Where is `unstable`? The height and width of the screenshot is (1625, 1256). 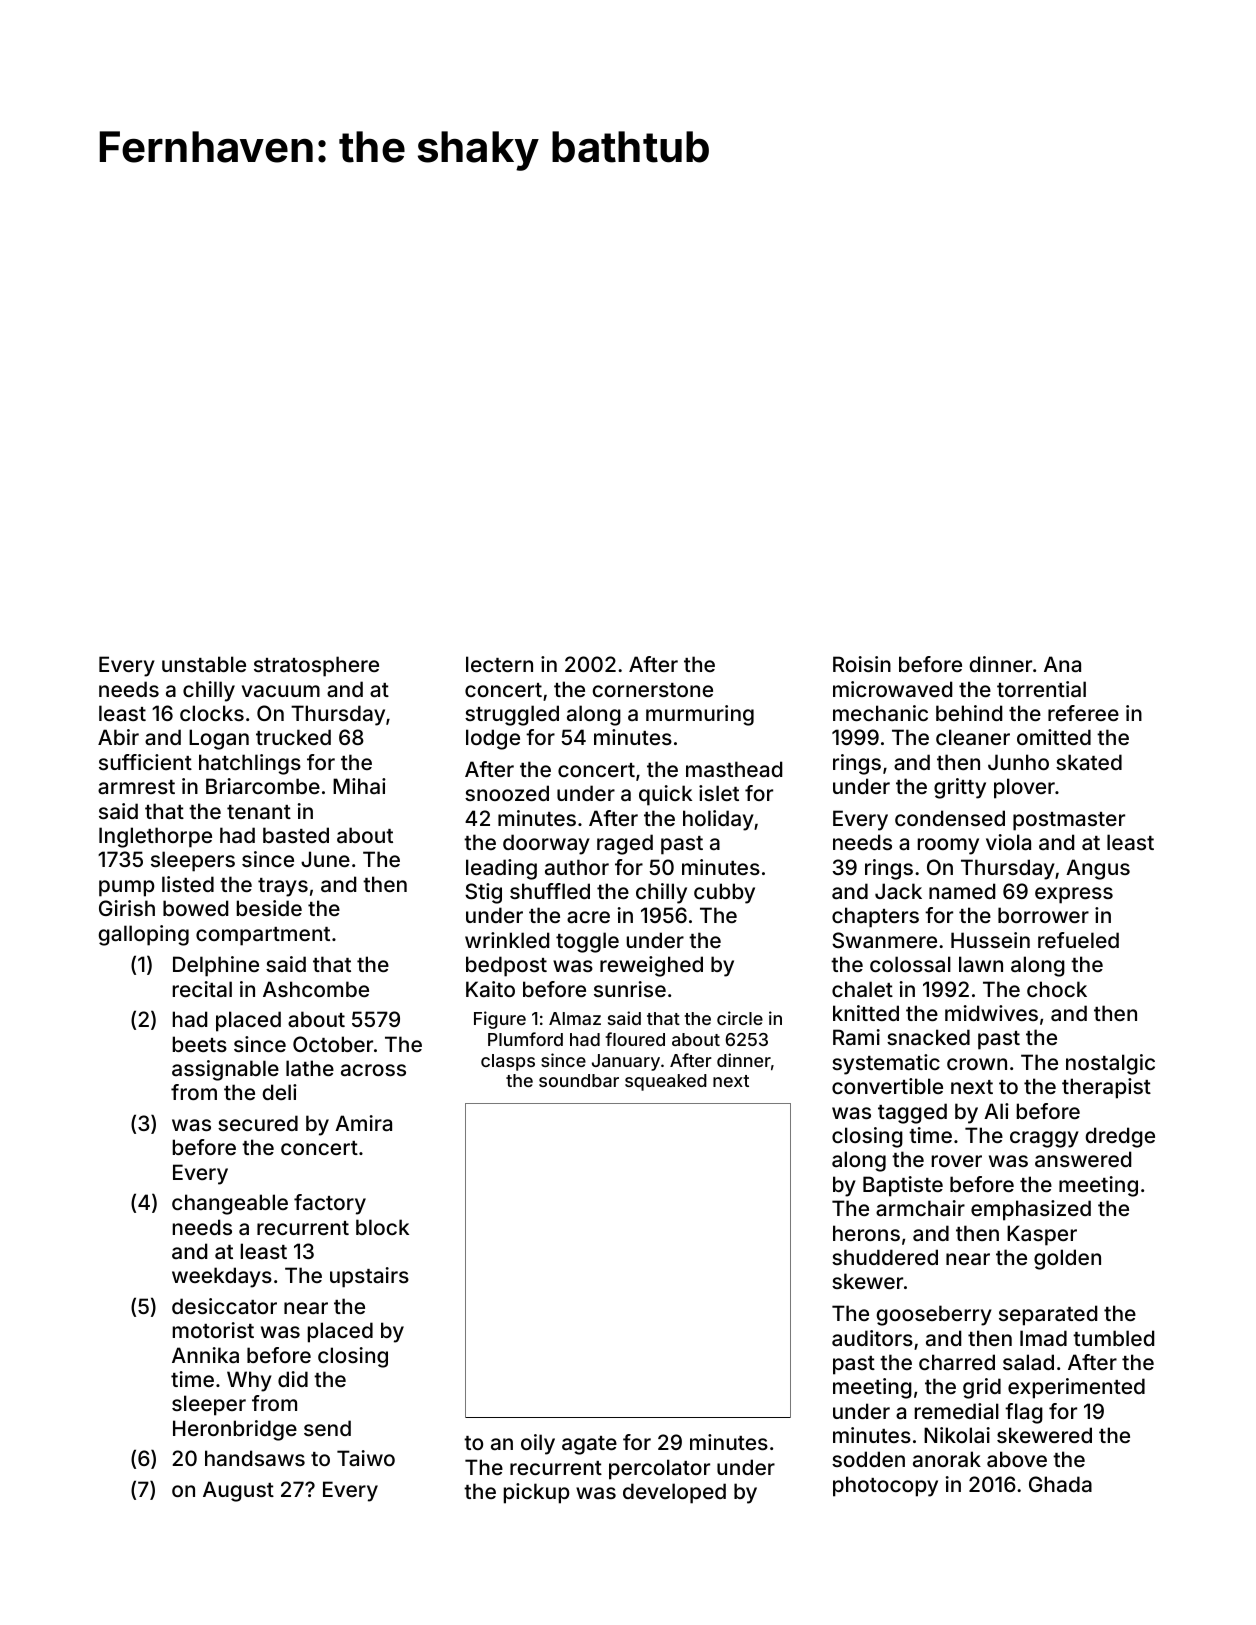 unstable is located at coordinates (204, 664).
